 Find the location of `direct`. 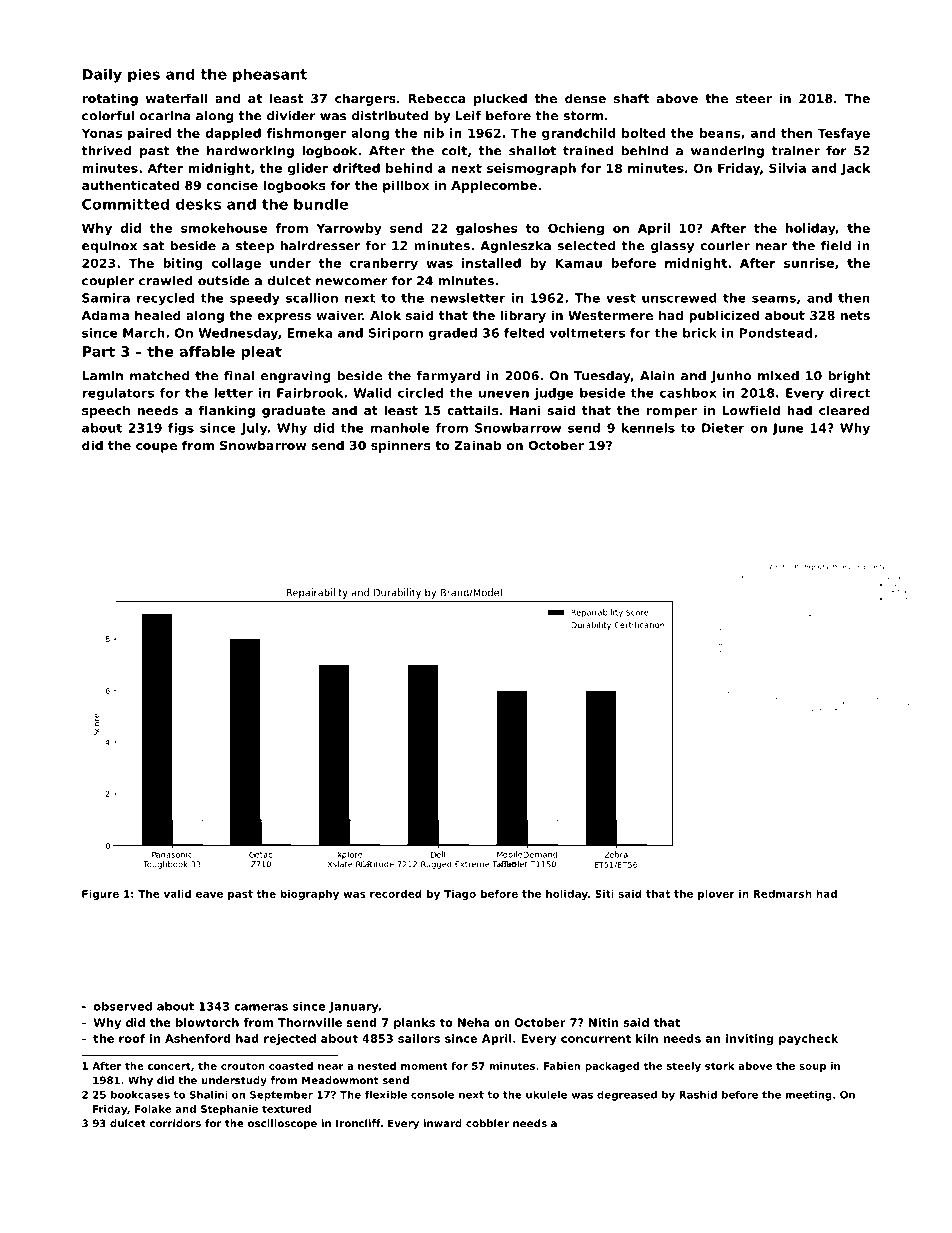

direct is located at coordinates (850, 393).
